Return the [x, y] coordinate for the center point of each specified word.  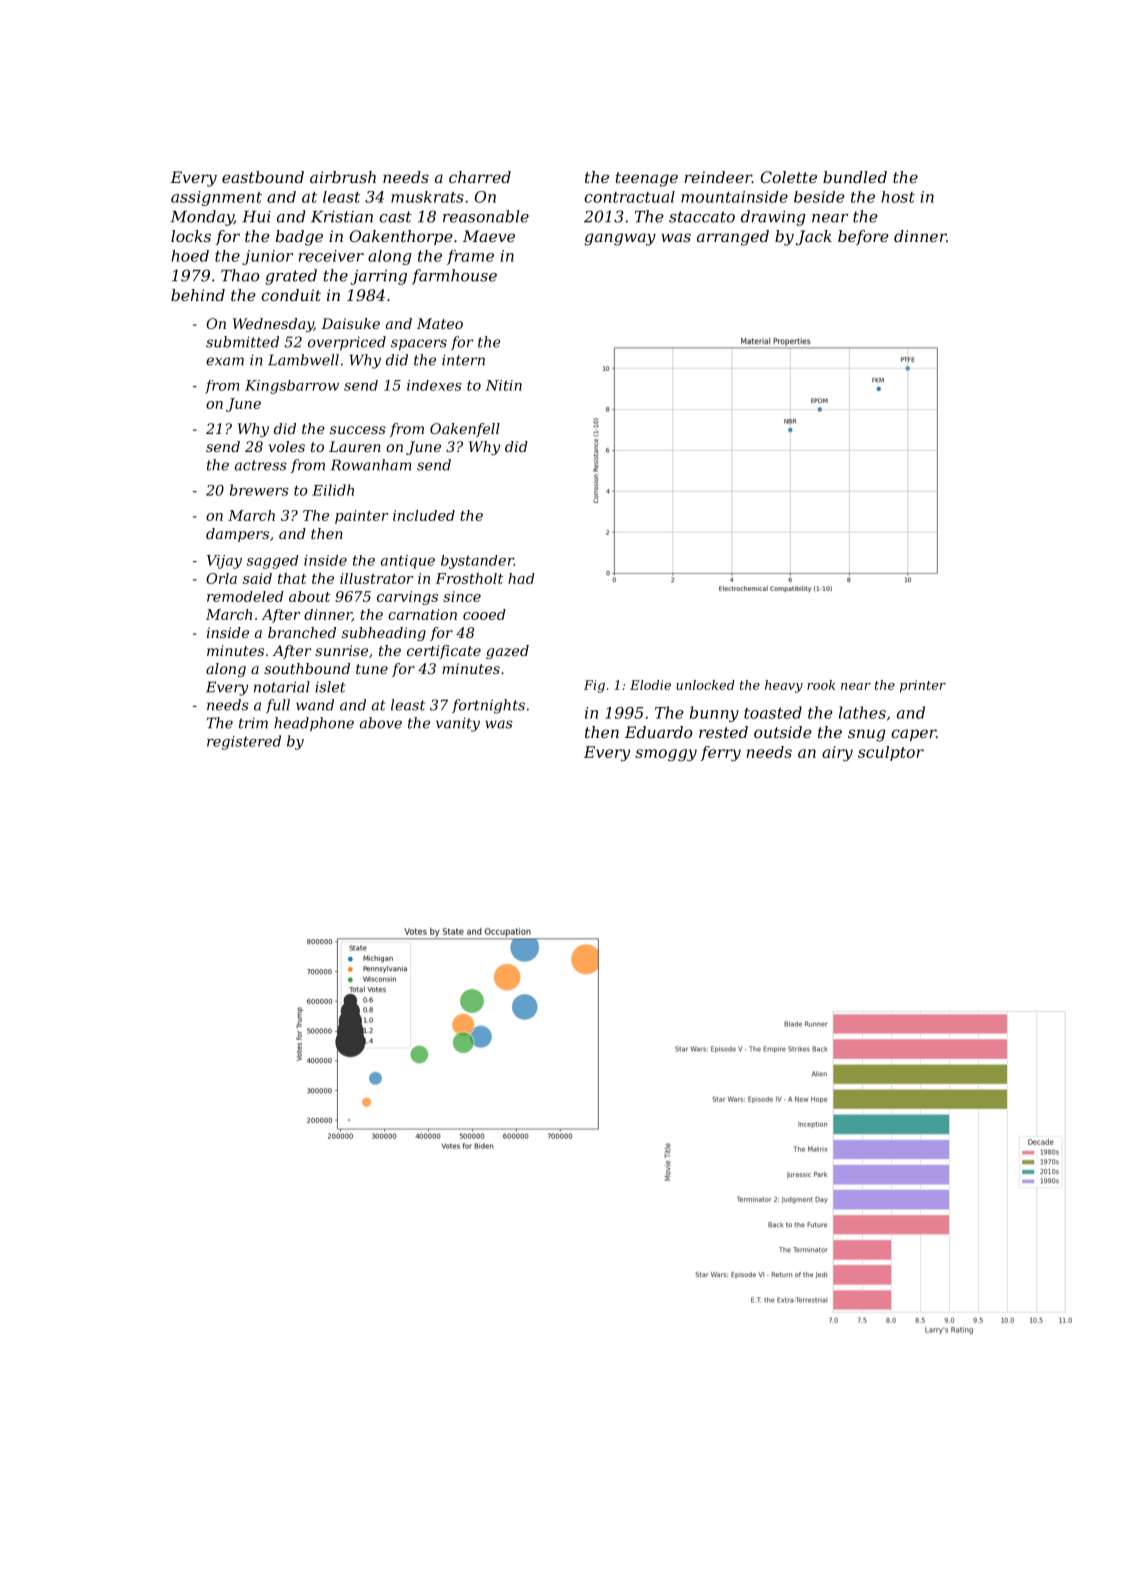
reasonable [486, 216]
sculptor [891, 753]
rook [821, 685]
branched [302, 632]
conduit [291, 295]
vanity [458, 724]
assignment [216, 198]
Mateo [440, 323]
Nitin [503, 385]
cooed [484, 614]
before [863, 237]
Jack [814, 237]
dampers [237, 535]
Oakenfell [465, 430]
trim [253, 723]
